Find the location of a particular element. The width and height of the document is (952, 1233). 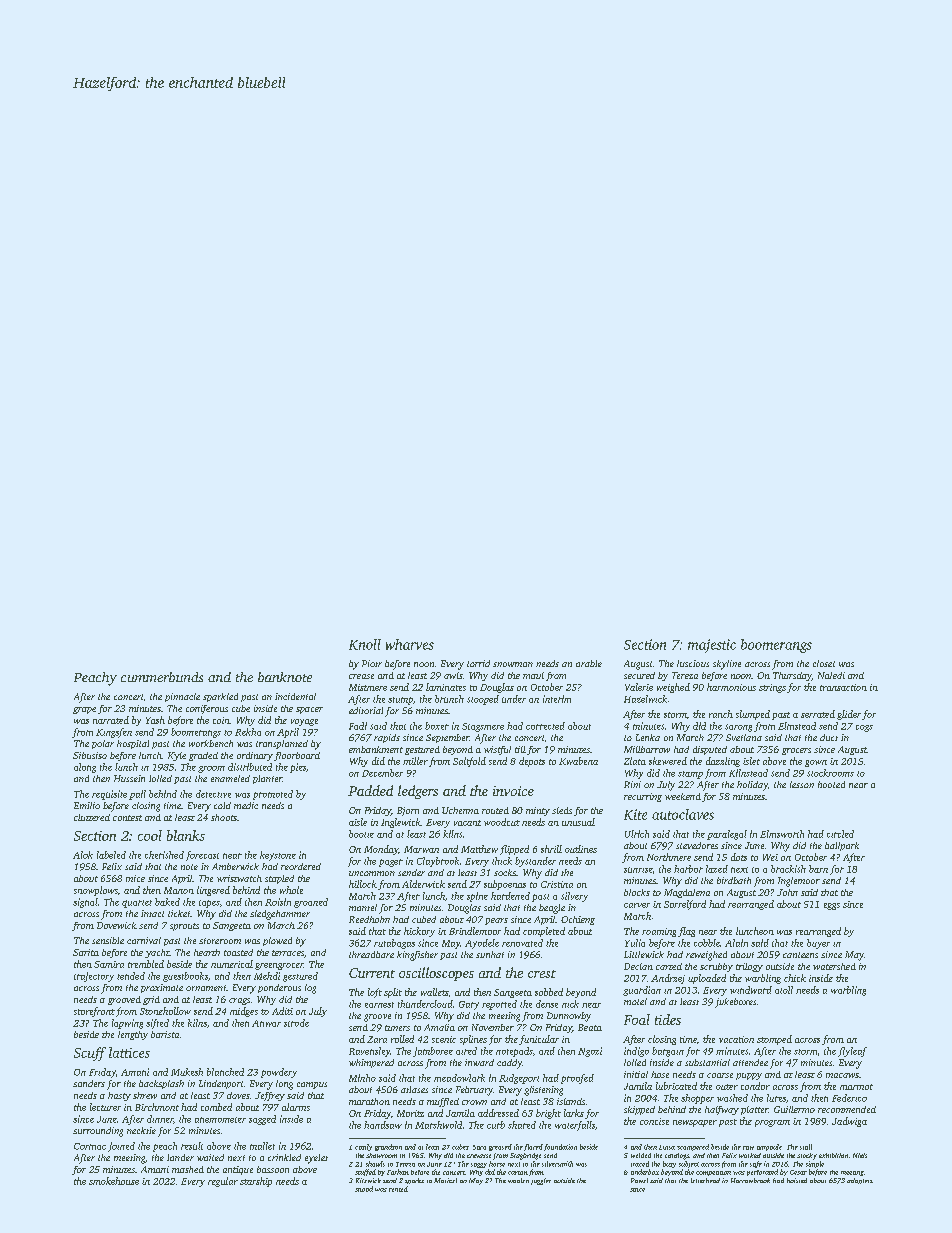

shopper is located at coordinates (697, 1099).
